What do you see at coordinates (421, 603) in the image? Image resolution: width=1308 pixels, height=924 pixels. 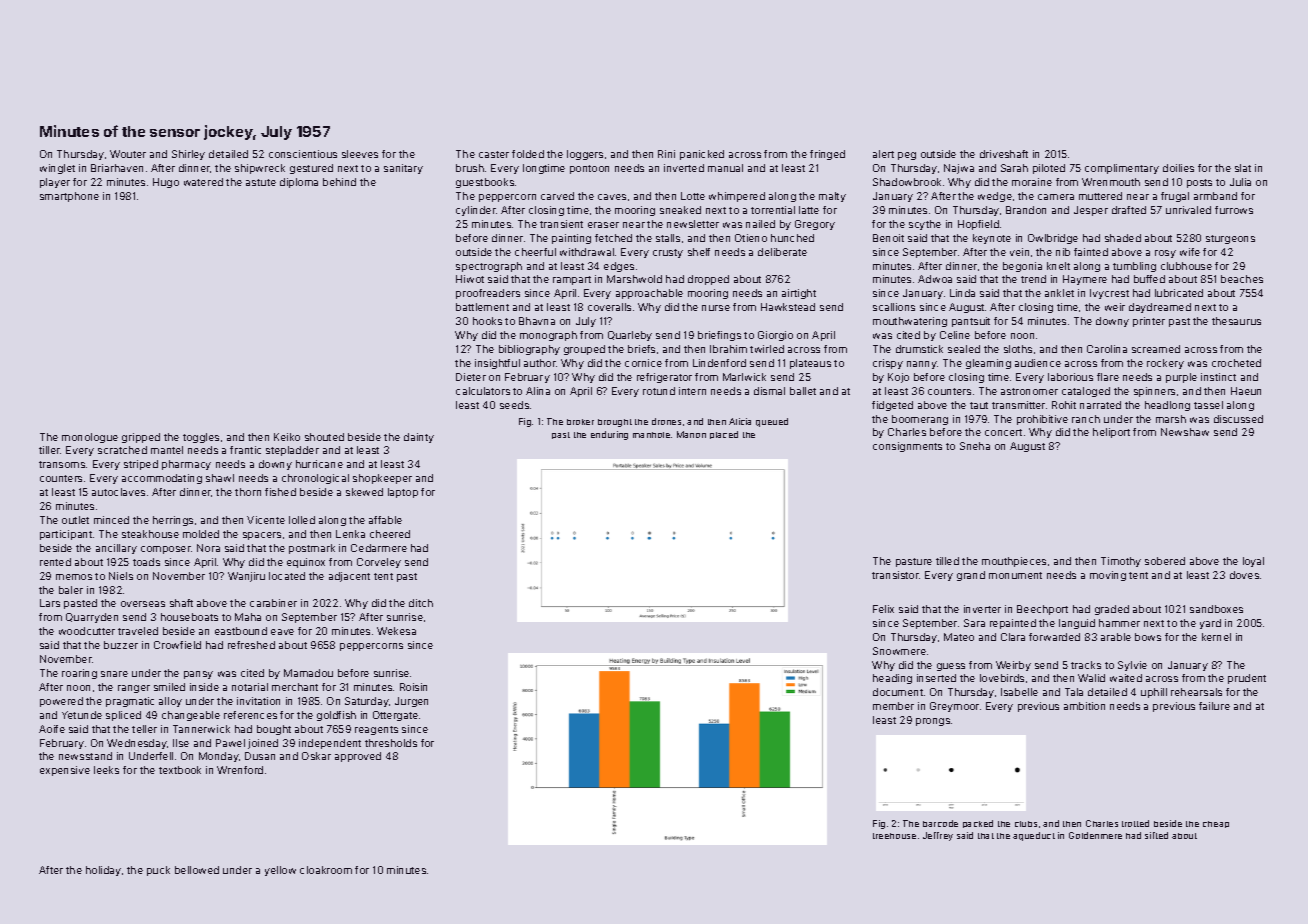 I see `ditch` at bounding box center [421, 603].
